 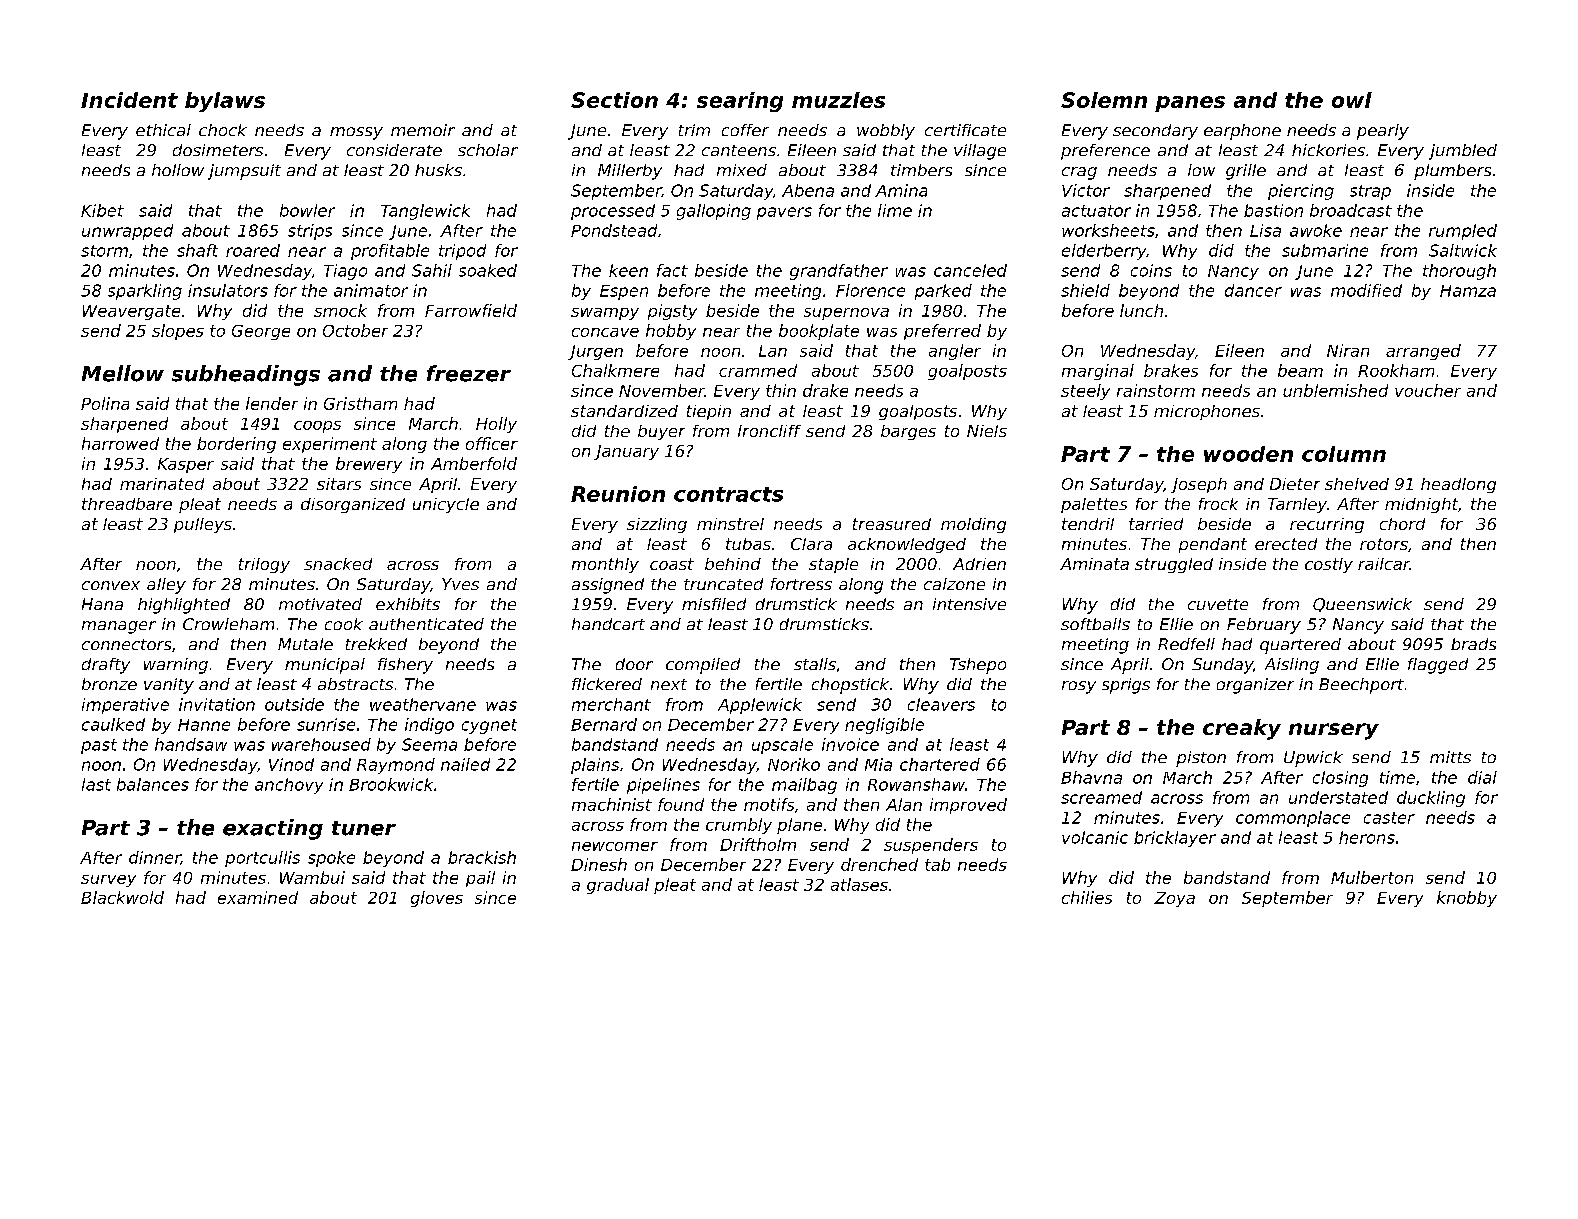 I want to click on Mulberton, so click(x=1372, y=877).
